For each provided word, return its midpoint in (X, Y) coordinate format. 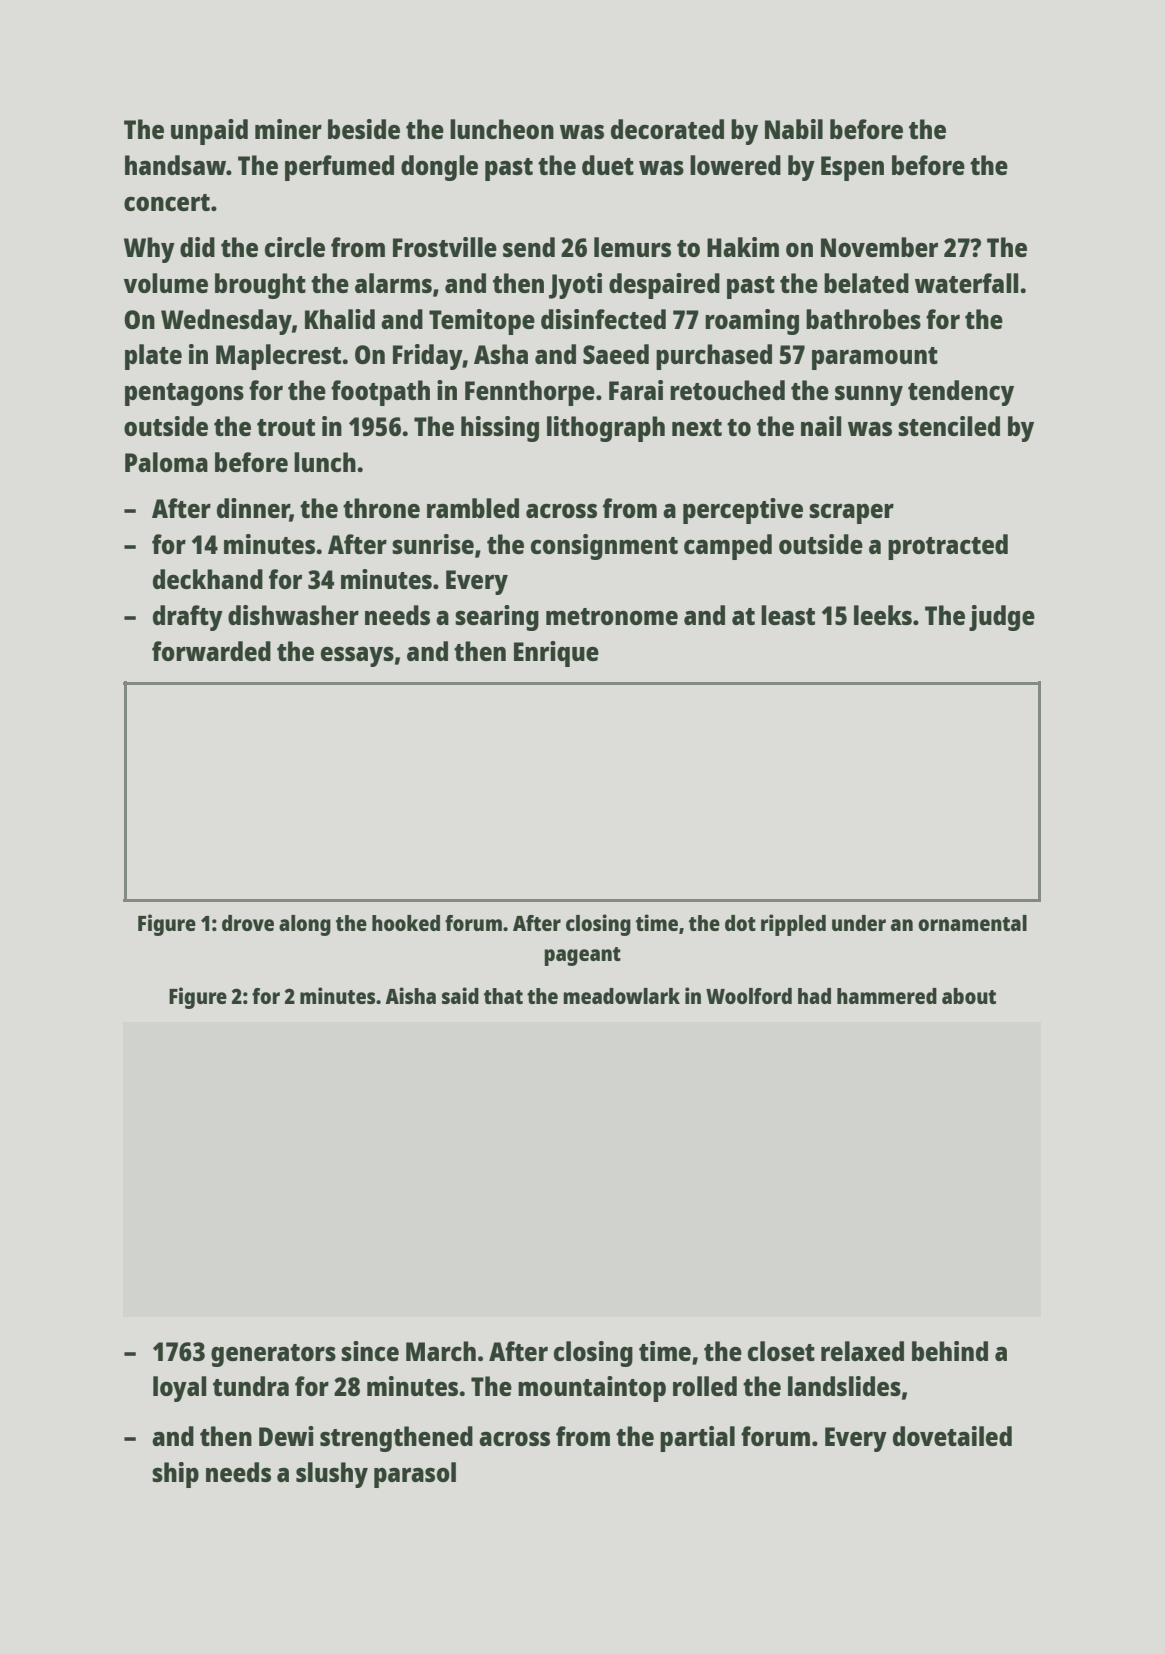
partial (697, 1439)
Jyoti (575, 286)
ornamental (972, 923)
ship (175, 1475)
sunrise (433, 544)
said (460, 995)
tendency (961, 393)
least (788, 615)
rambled (473, 508)
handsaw (175, 165)
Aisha (410, 995)
